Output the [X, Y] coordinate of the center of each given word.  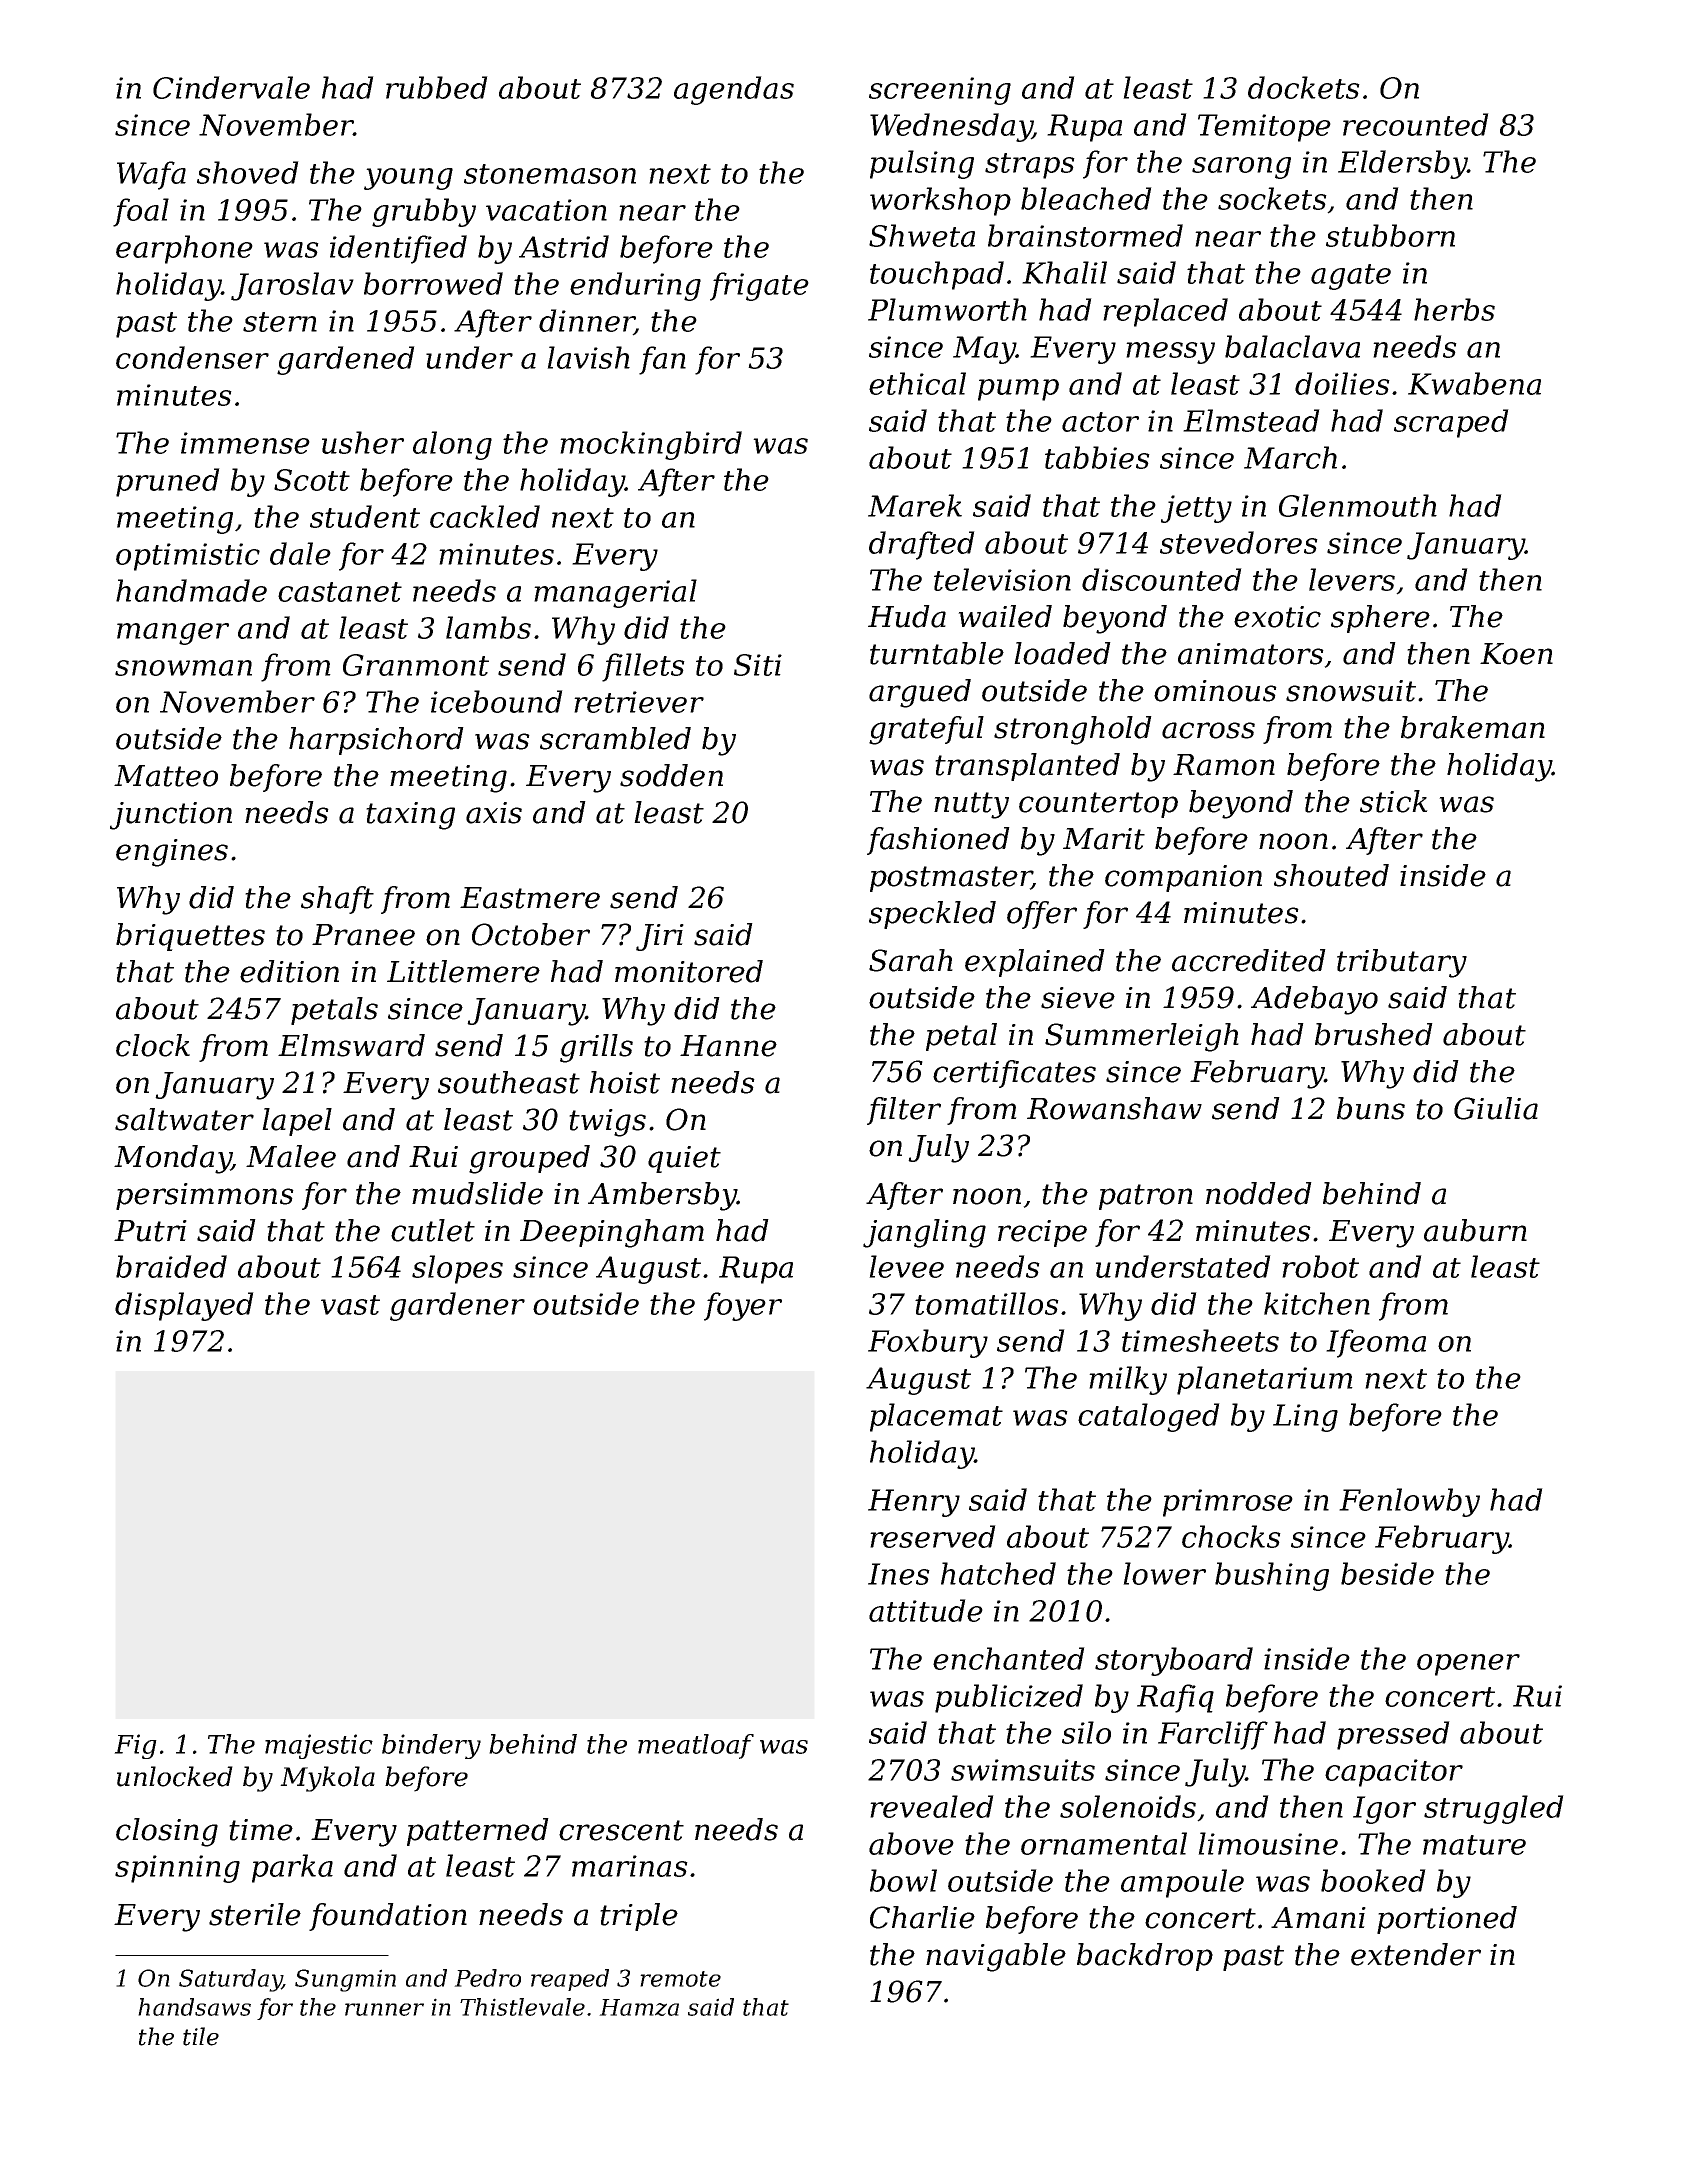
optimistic [188, 557]
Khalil [1064, 272]
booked [1373, 1880]
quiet [684, 1159]
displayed [184, 1306]
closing [167, 1832]
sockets [1272, 198]
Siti [758, 665]
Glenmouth [1358, 505]
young [408, 179]
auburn [1475, 1230]
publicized [1009, 1698]
